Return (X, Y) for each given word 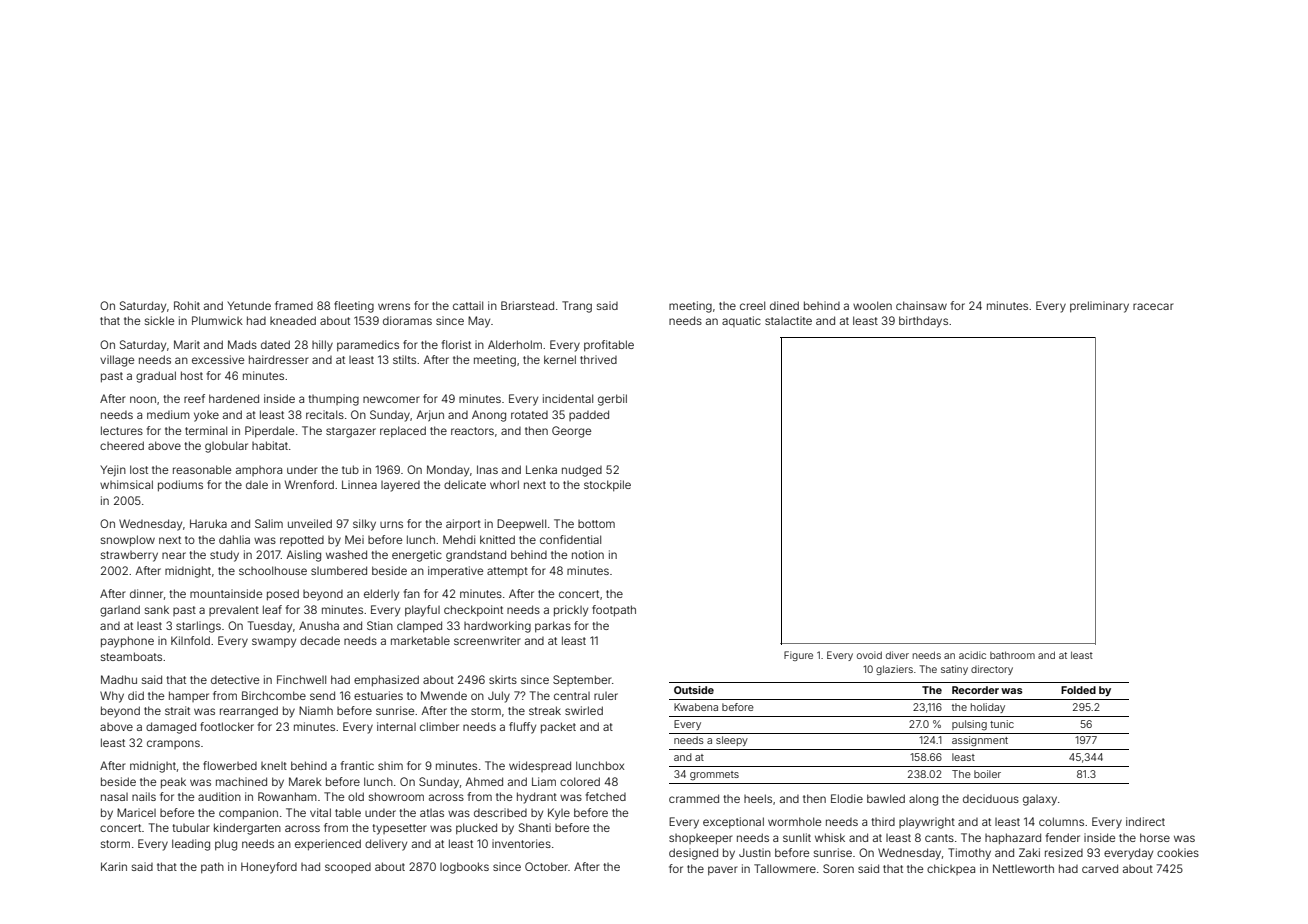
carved (1100, 868)
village (117, 361)
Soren (838, 868)
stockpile (607, 485)
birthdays (923, 322)
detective (235, 679)
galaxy (1040, 800)
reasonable (202, 469)
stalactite (788, 320)
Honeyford (269, 868)
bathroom (1012, 655)
